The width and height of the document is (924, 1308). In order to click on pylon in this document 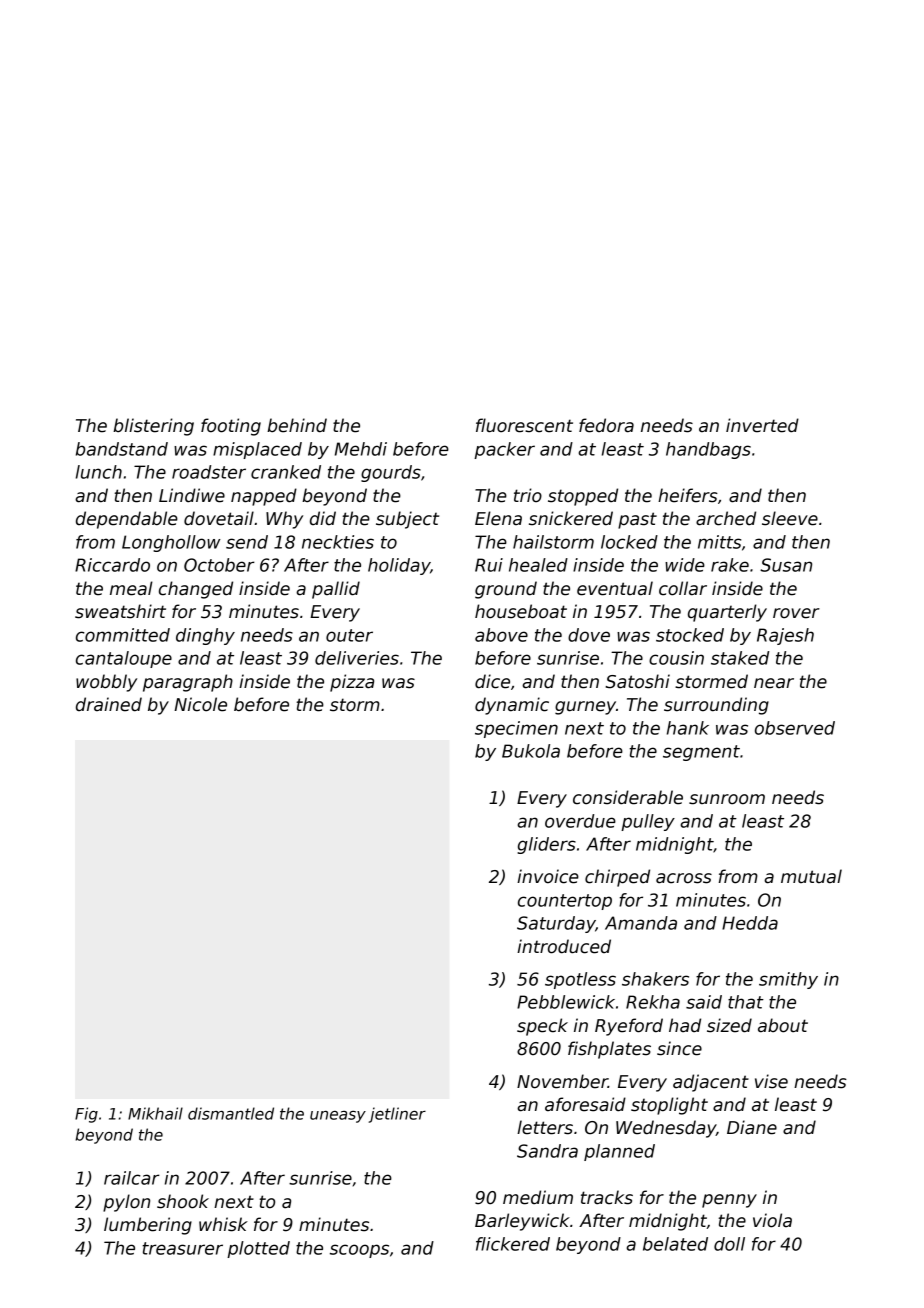, I will do `click(126, 1203)`.
